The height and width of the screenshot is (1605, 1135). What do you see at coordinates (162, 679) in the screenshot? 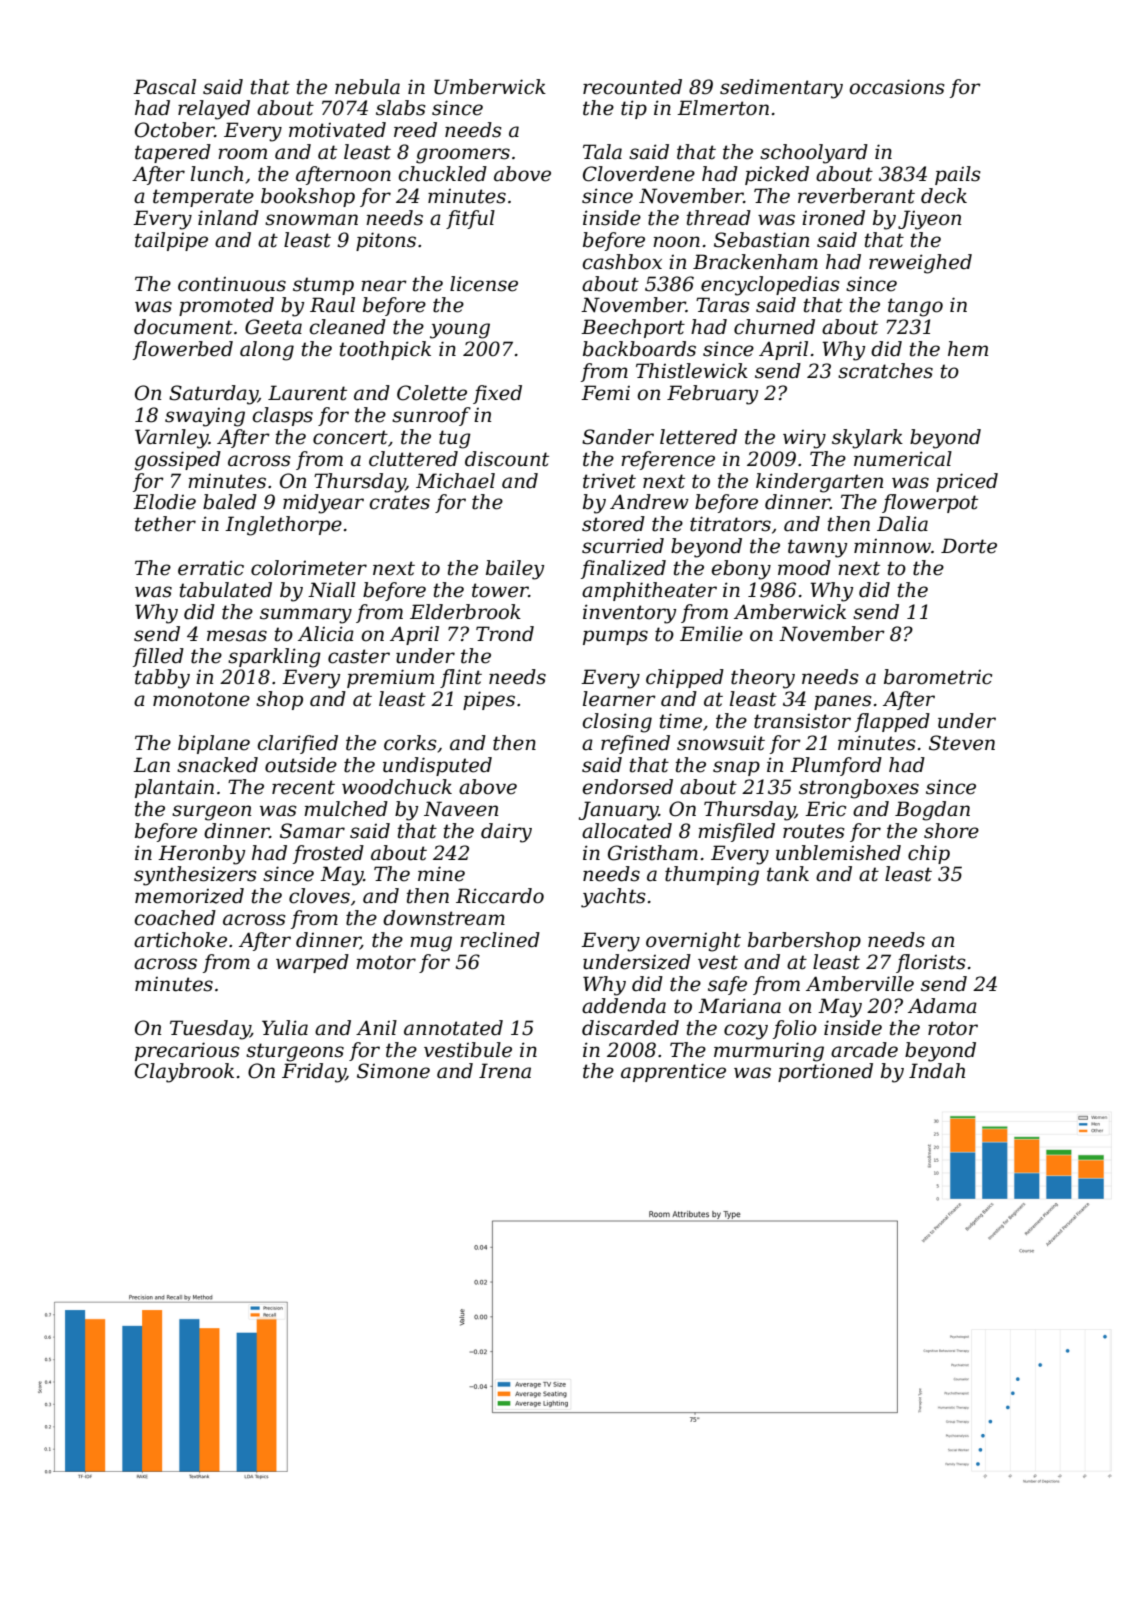
I see `tabby` at bounding box center [162, 679].
